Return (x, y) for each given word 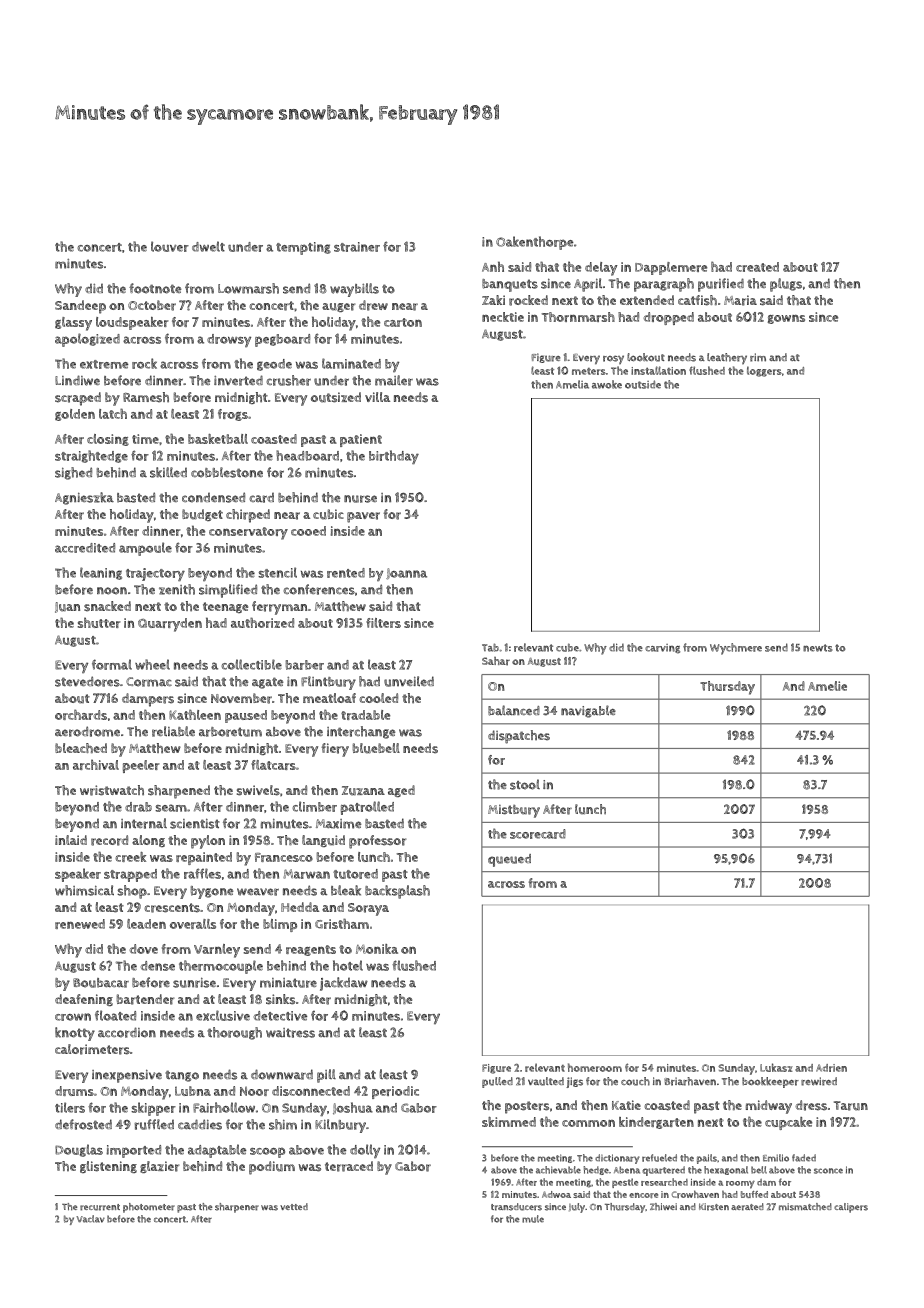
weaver (258, 892)
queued (509, 860)
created (757, 267)
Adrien (831, 1068)
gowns (786, 319)
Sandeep (80, 307)
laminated (351, 363)
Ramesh (146, 397)
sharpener (237, 1208)
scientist (195, 824)
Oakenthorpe (534, 243)
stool (525, 784)
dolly (365, 1151)
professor (377, 842)
